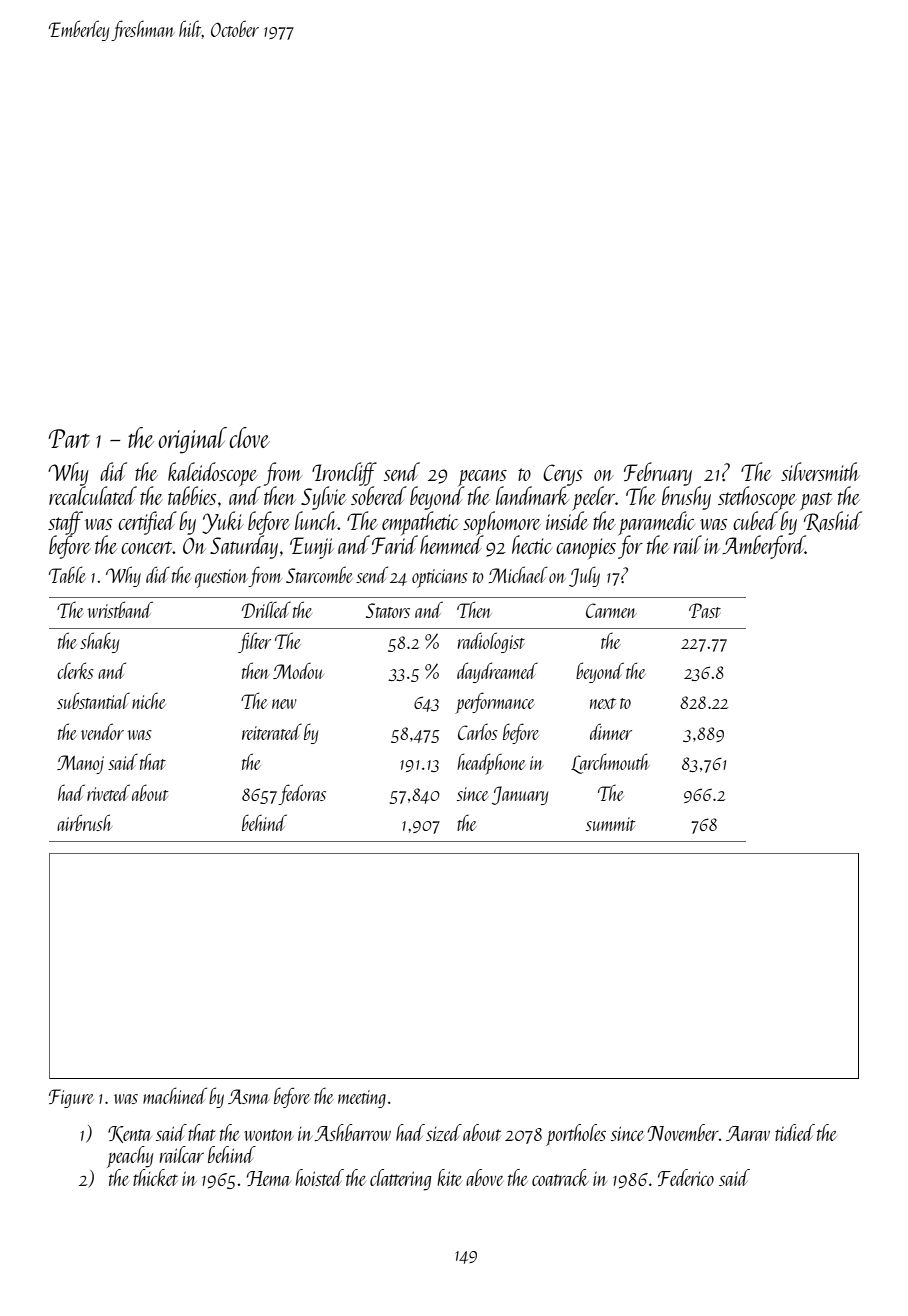 This screenshot has width=908, height=1316. I want to click on landmark, so click(532, 495).
